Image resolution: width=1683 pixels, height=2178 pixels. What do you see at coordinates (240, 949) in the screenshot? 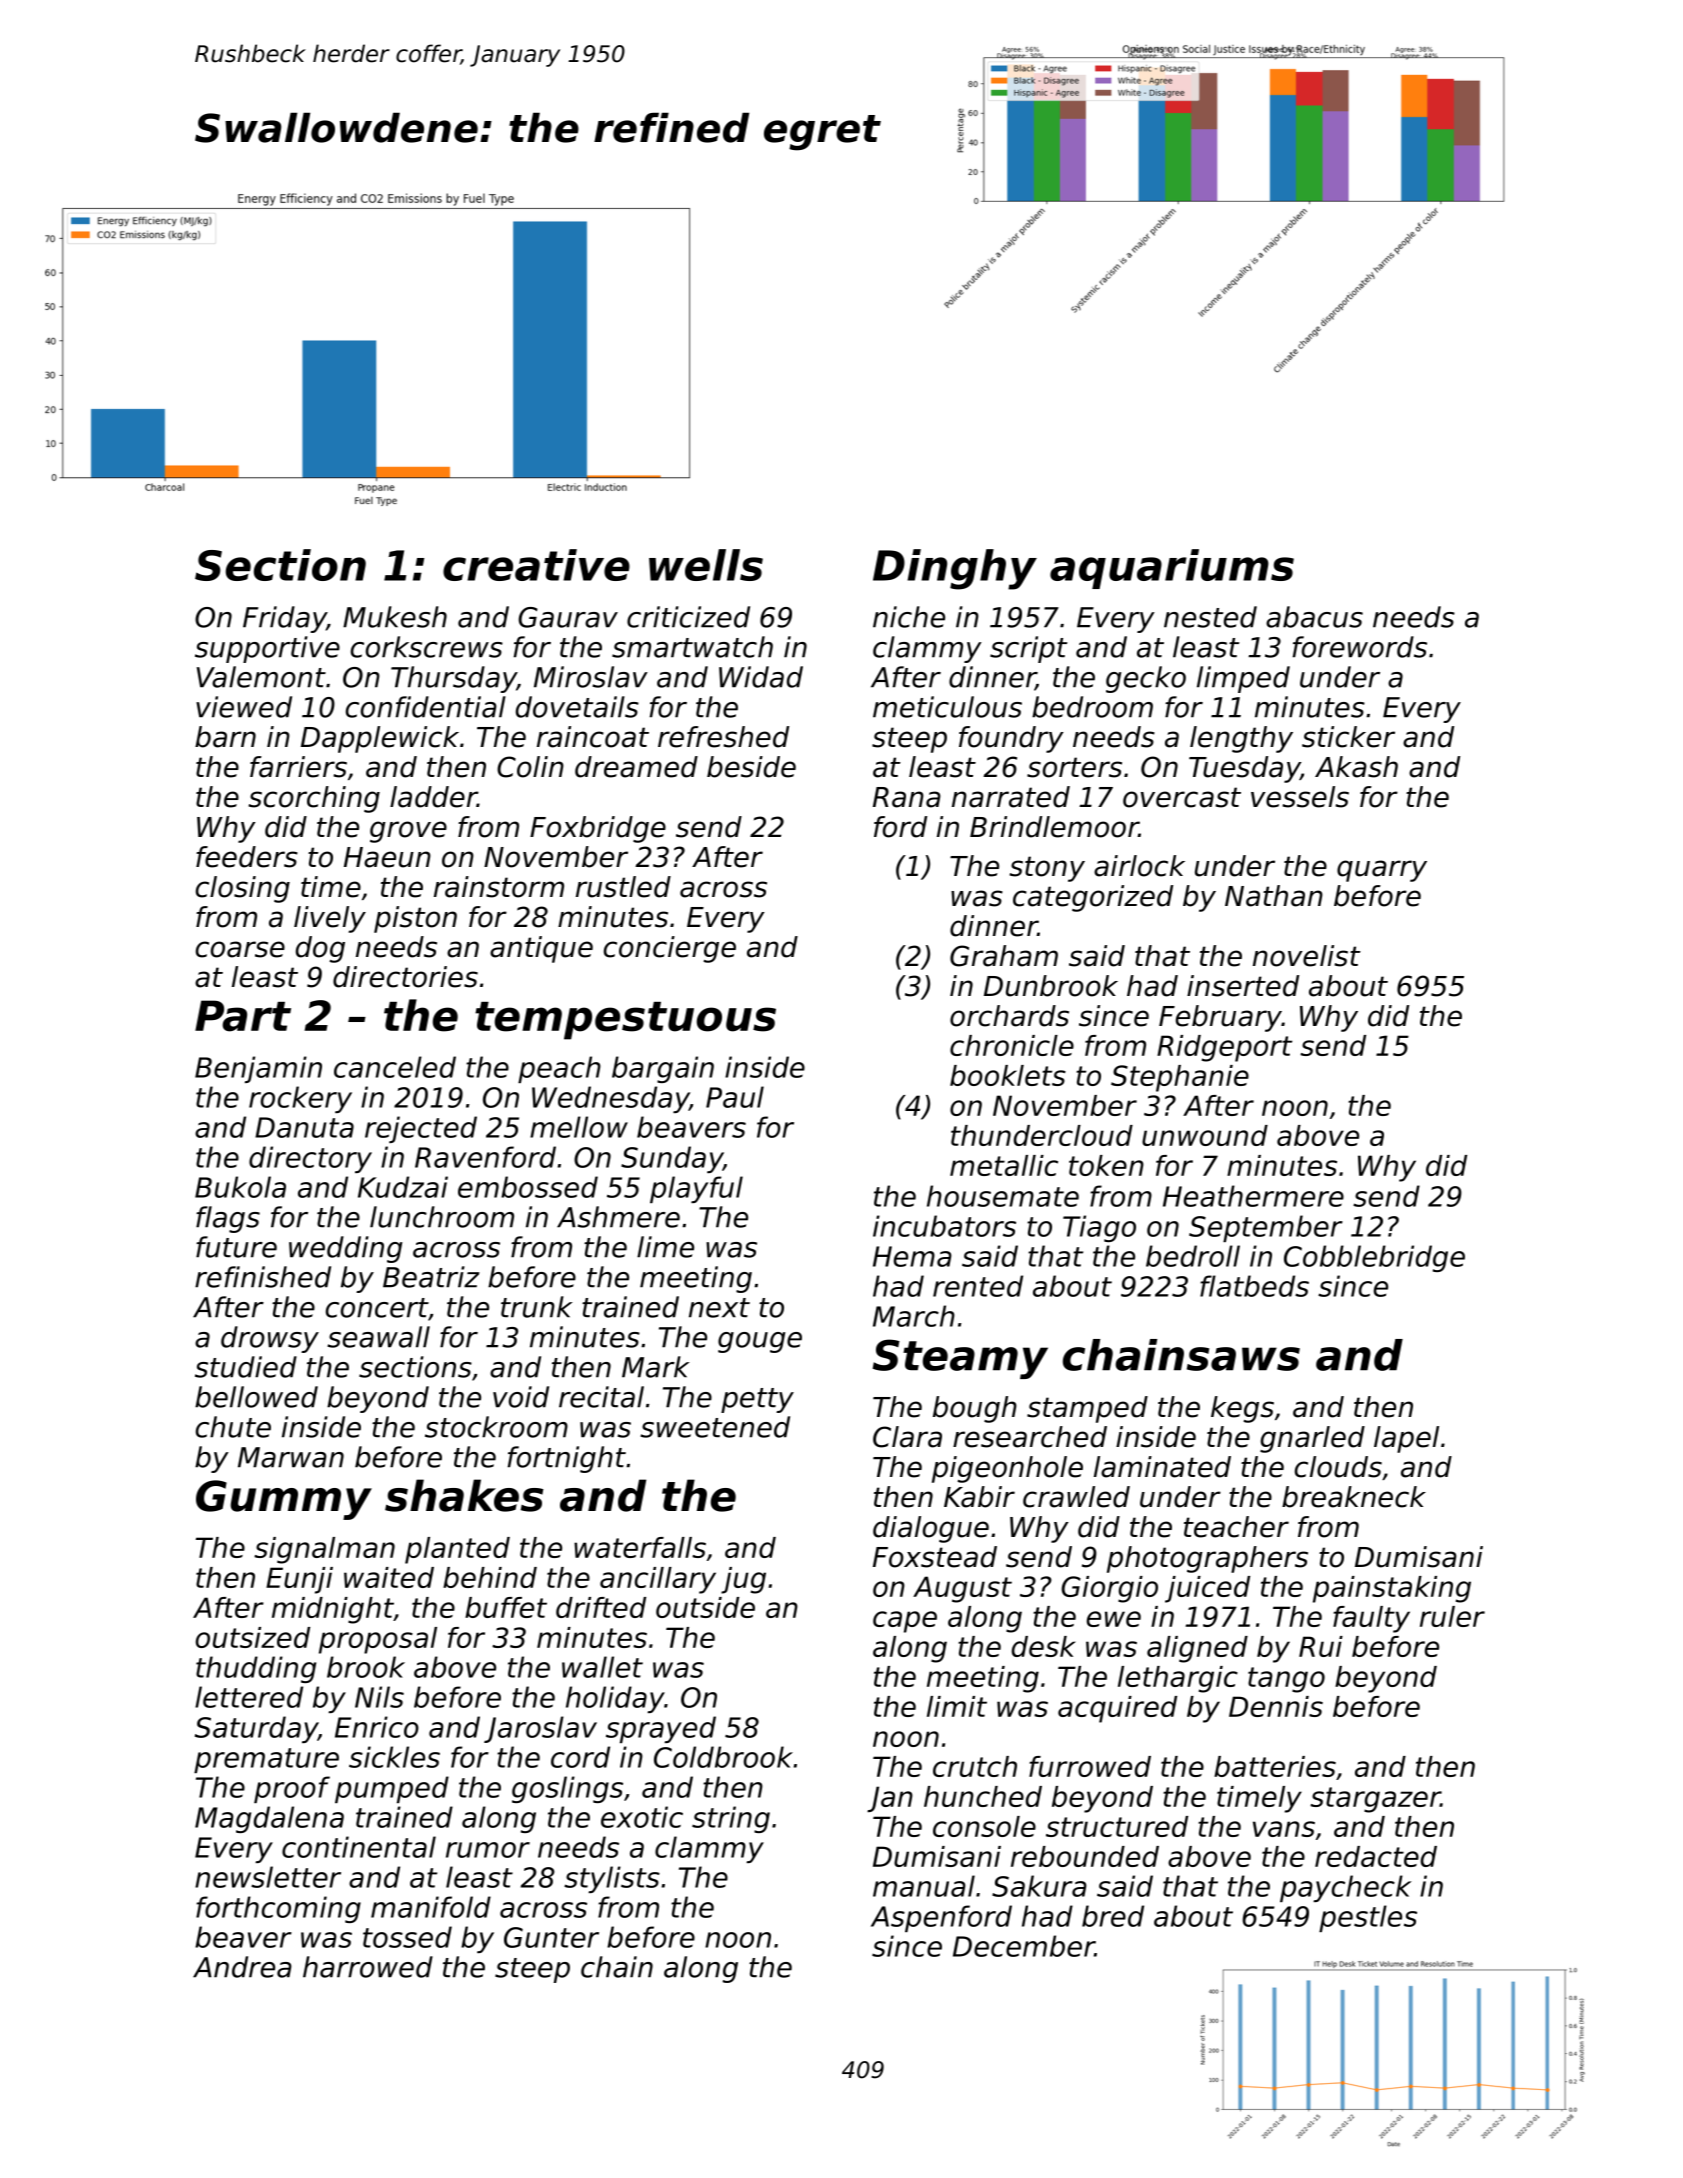
I see `coarse` at bounding box center [240, 949].
